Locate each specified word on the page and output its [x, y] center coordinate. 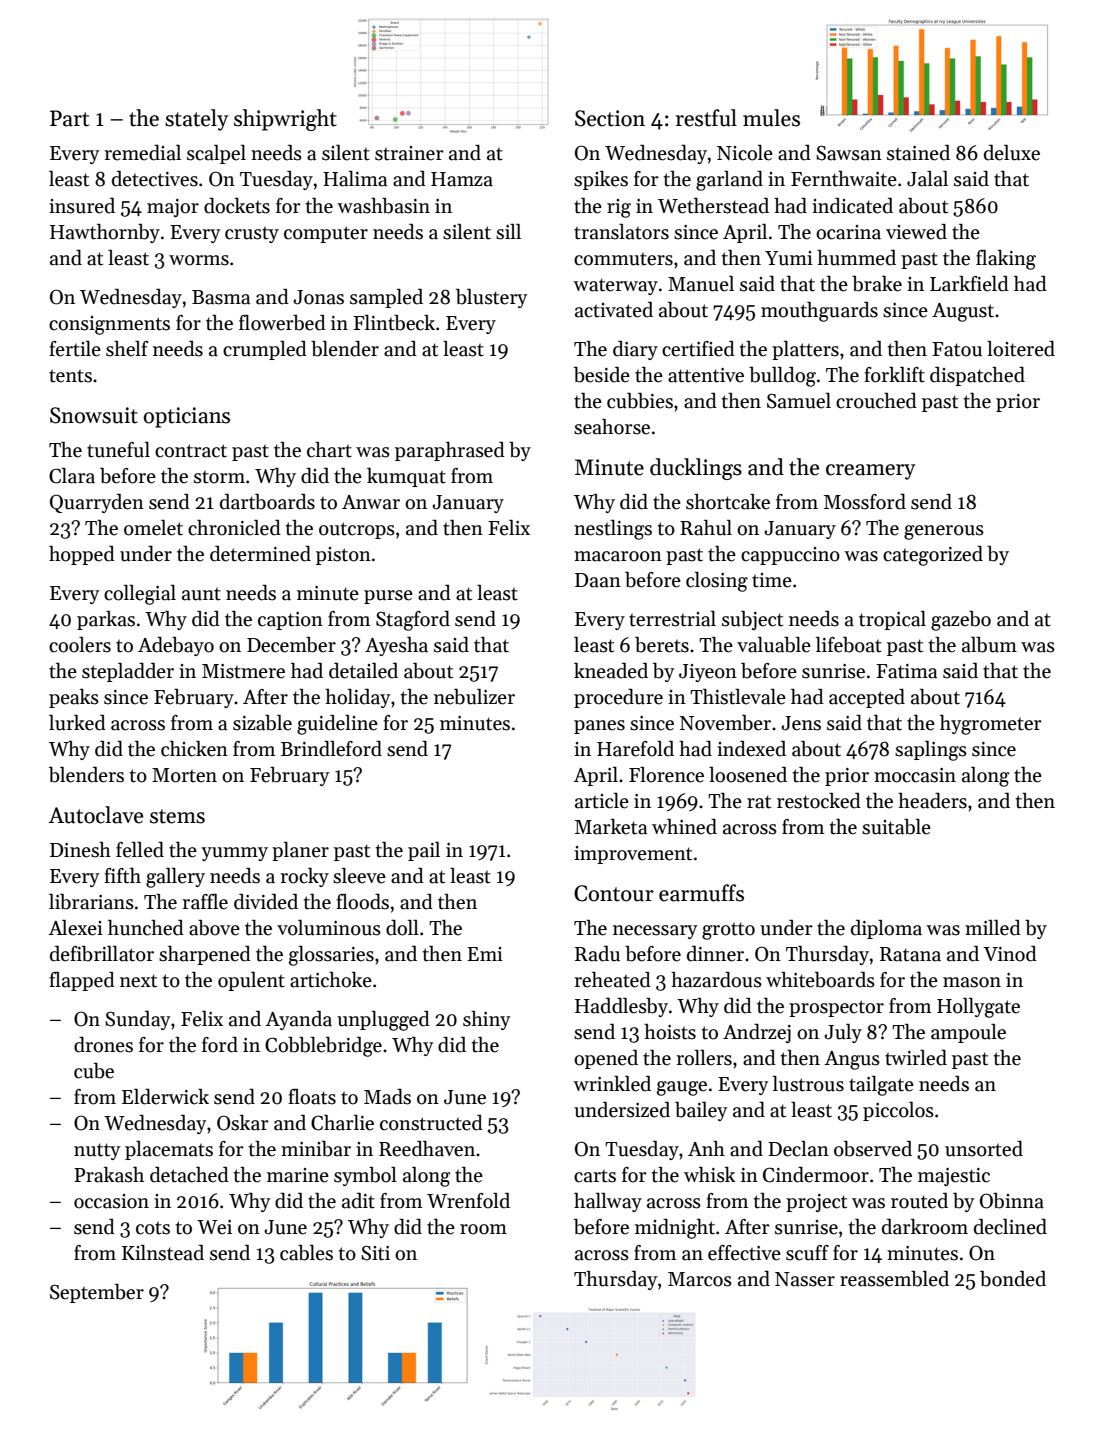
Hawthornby [105, 233]
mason [972, 982]
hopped [82, 555]
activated [614, 310]
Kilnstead [163, 1253]
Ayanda [298, 1020]
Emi [485, 954]
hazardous [716, 980]
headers [932, 801]
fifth [122, 876]
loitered [1021, 349]
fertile [75, 349]
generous [944, 532]
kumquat [406, 477]
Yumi [789, 258]
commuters [623, 259]
